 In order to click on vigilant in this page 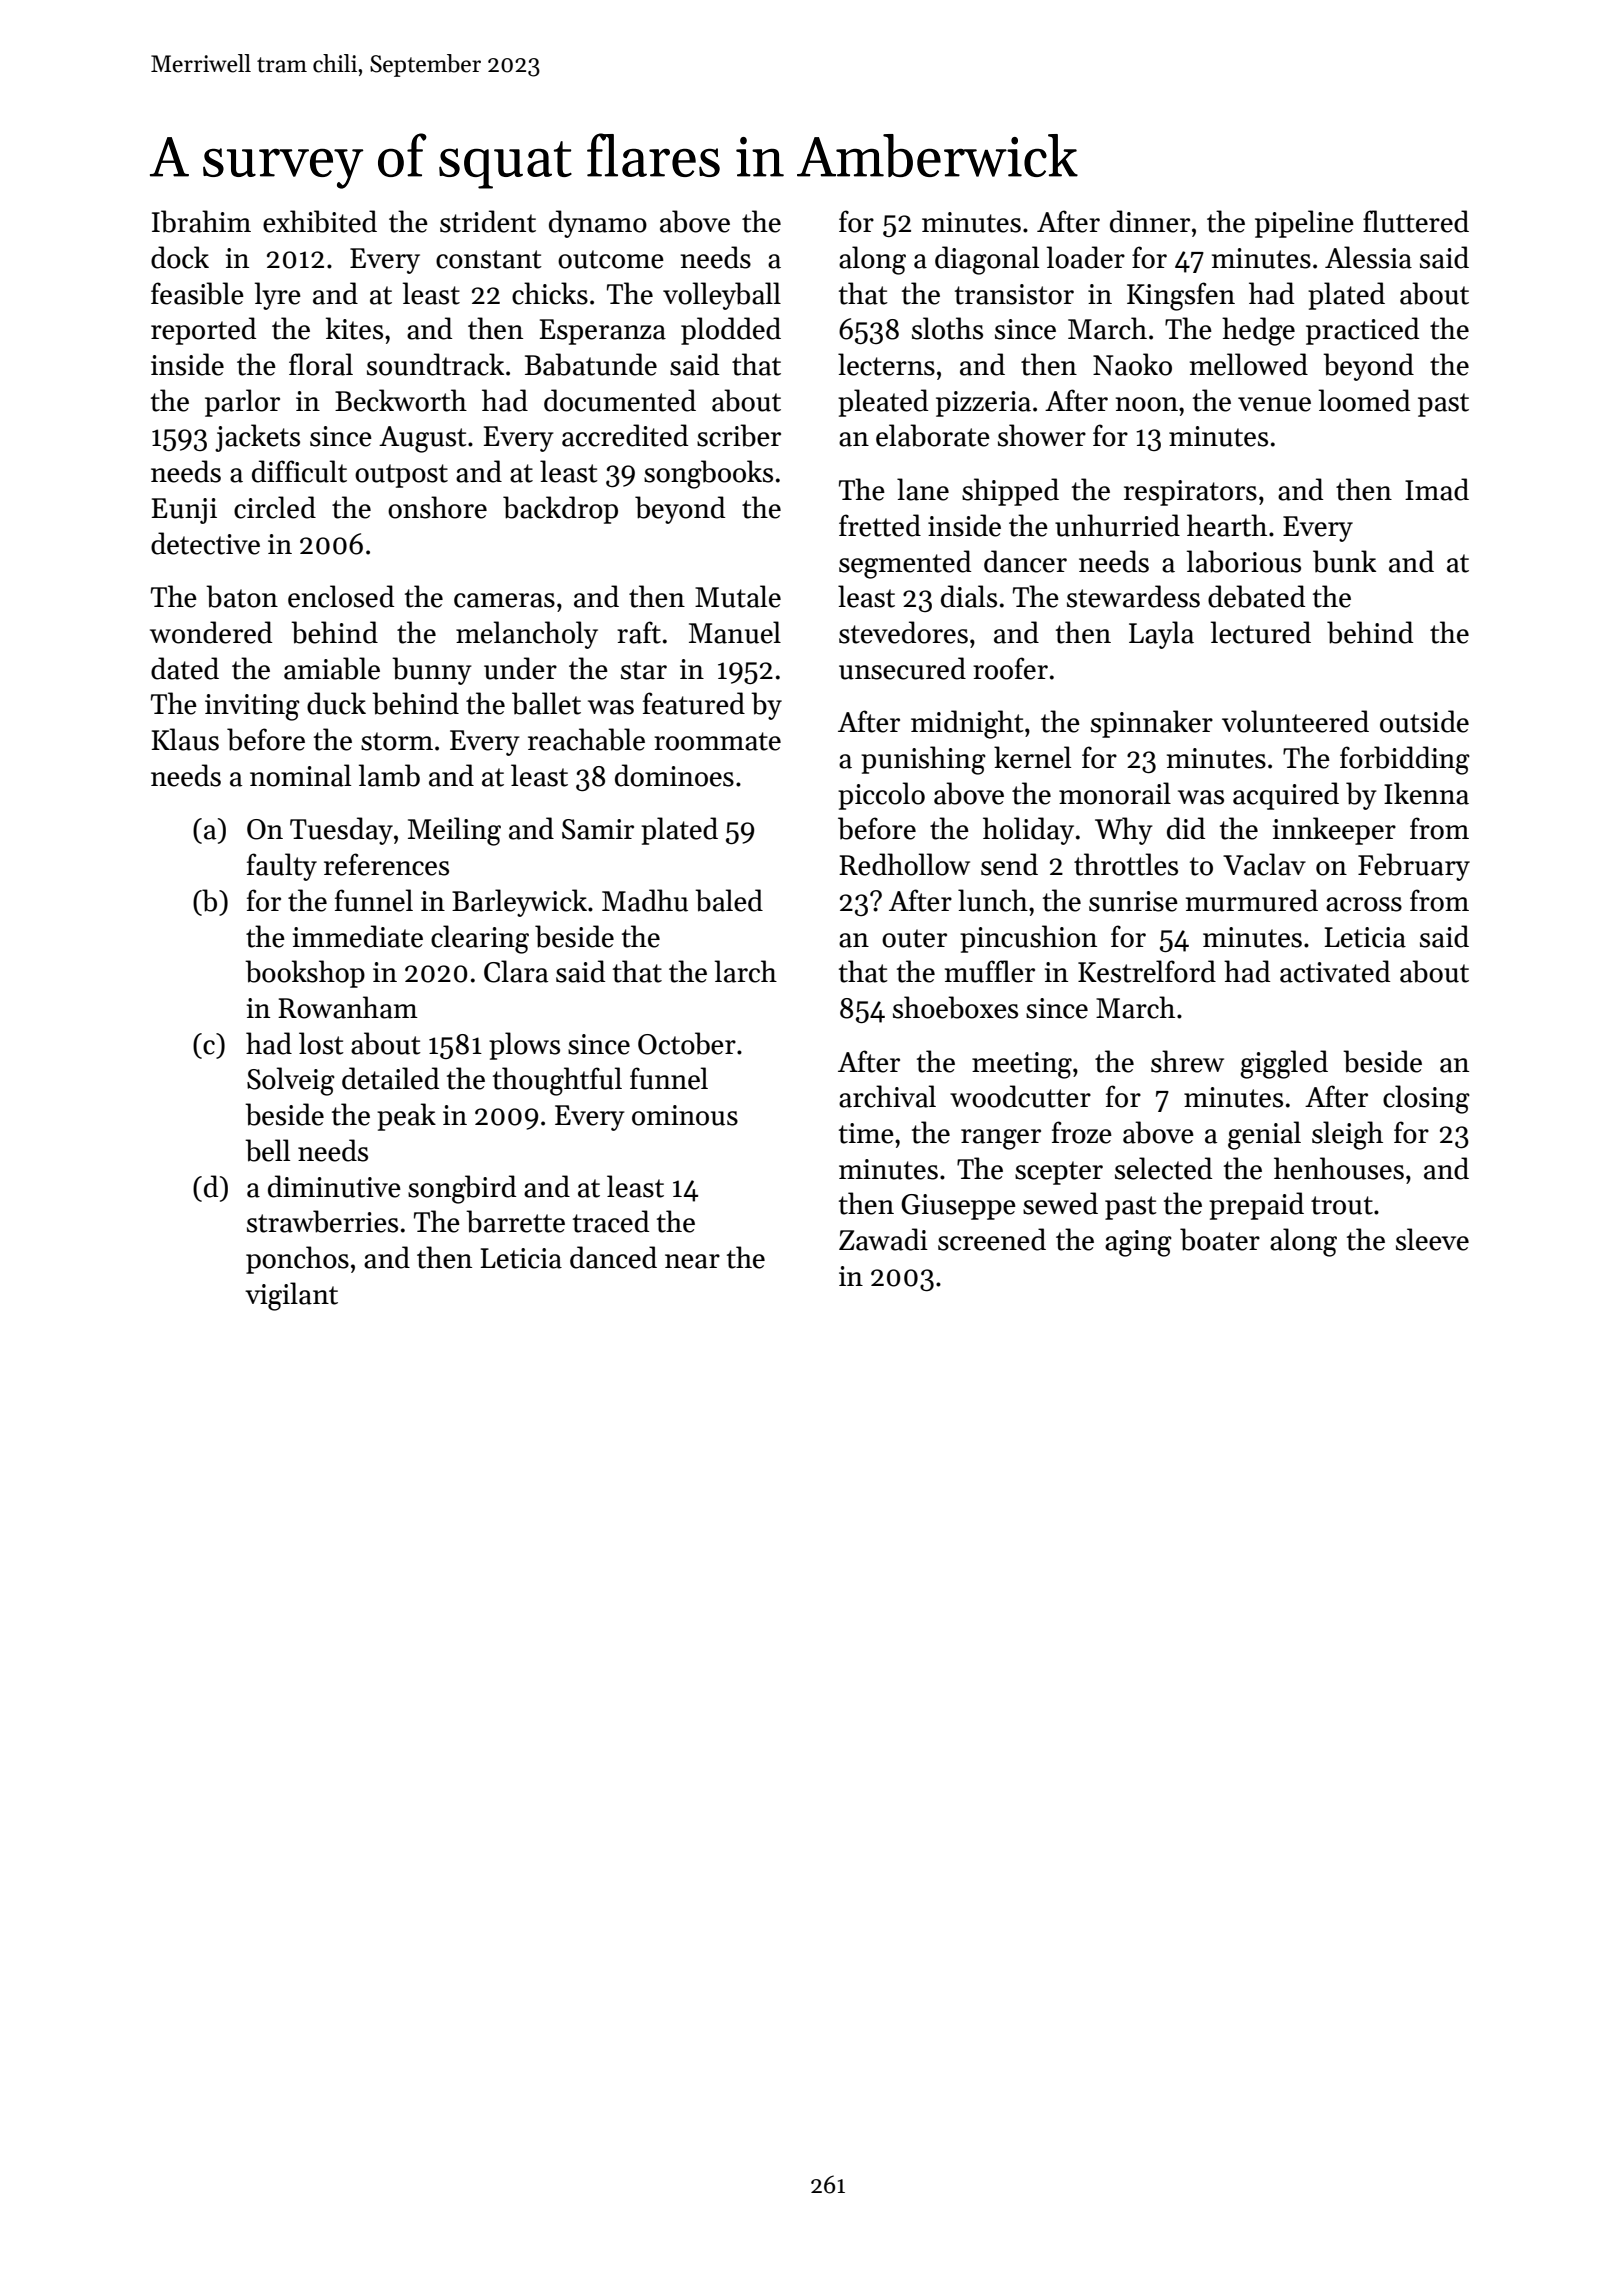, I will do `click(291, 1296)`.
